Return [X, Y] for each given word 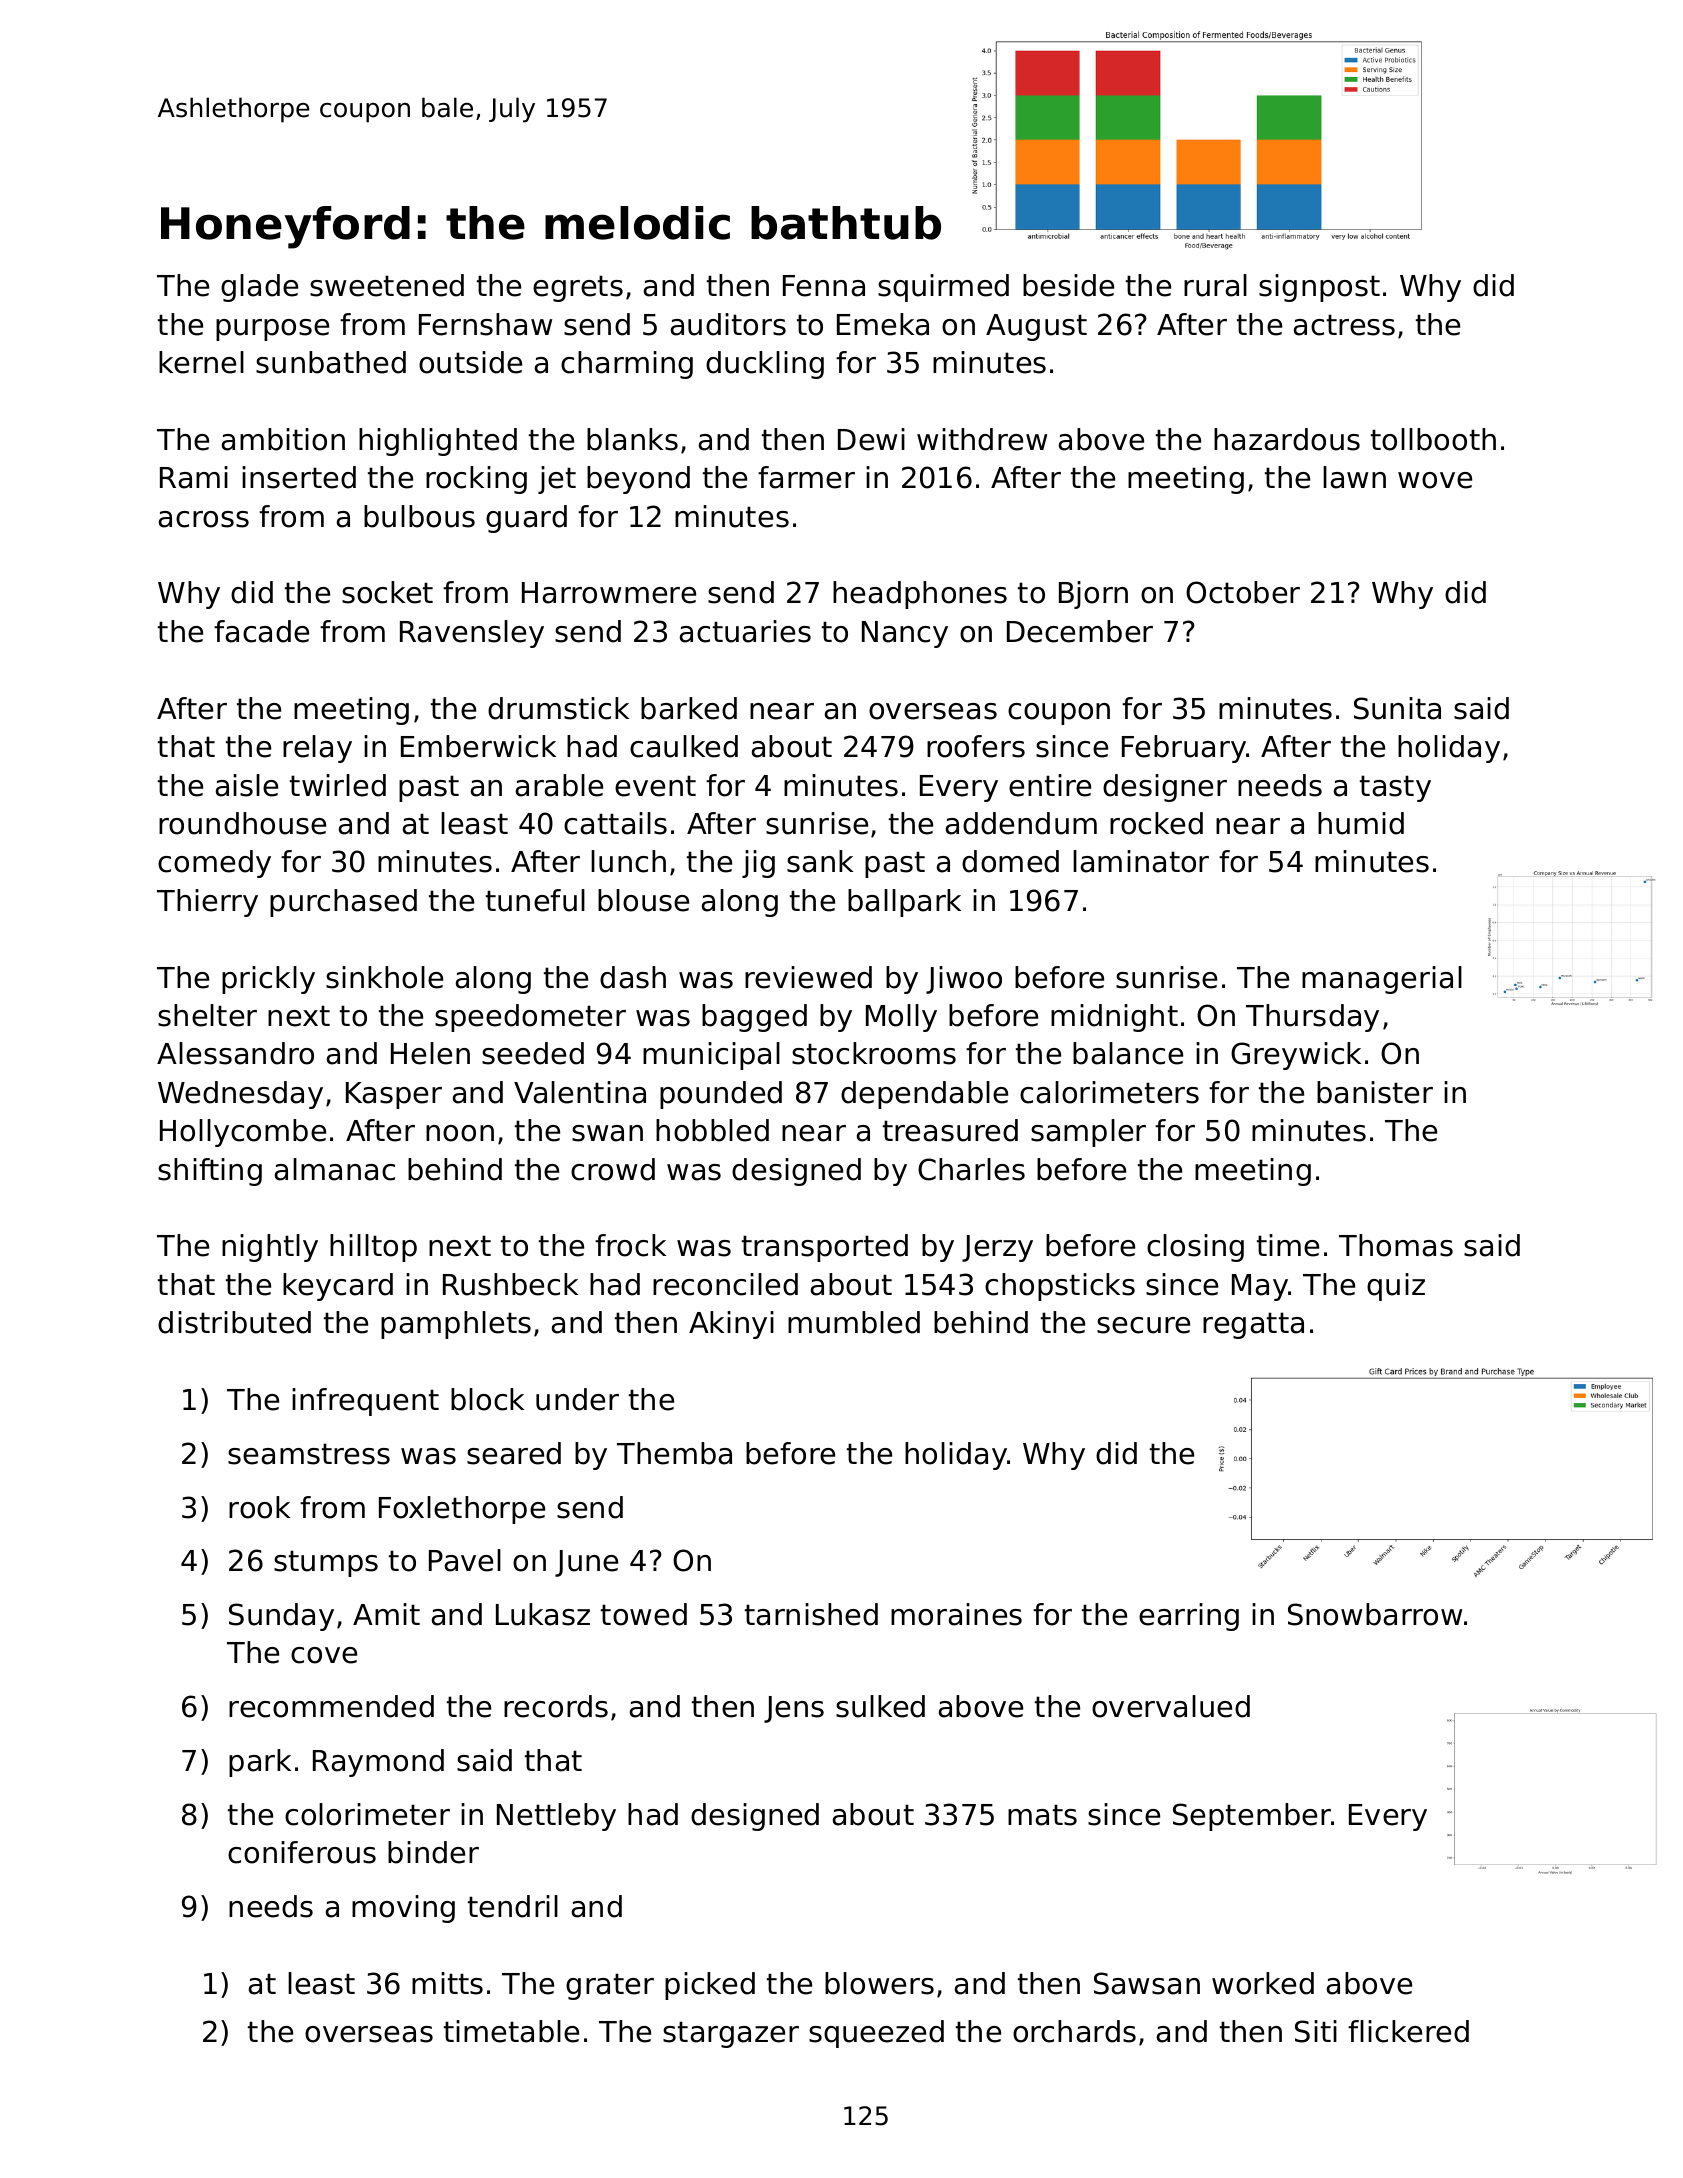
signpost [1319, 288]
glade [259, 288]
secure [1143, 1325]
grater [610, 1986]
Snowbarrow [1375, 1614]
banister [1375, 1092]
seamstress [309, 1454]
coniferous [302, 1852]
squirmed [943, 288]
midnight [1114, 1018]
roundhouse [242, 823]
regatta [1253, 1325]
